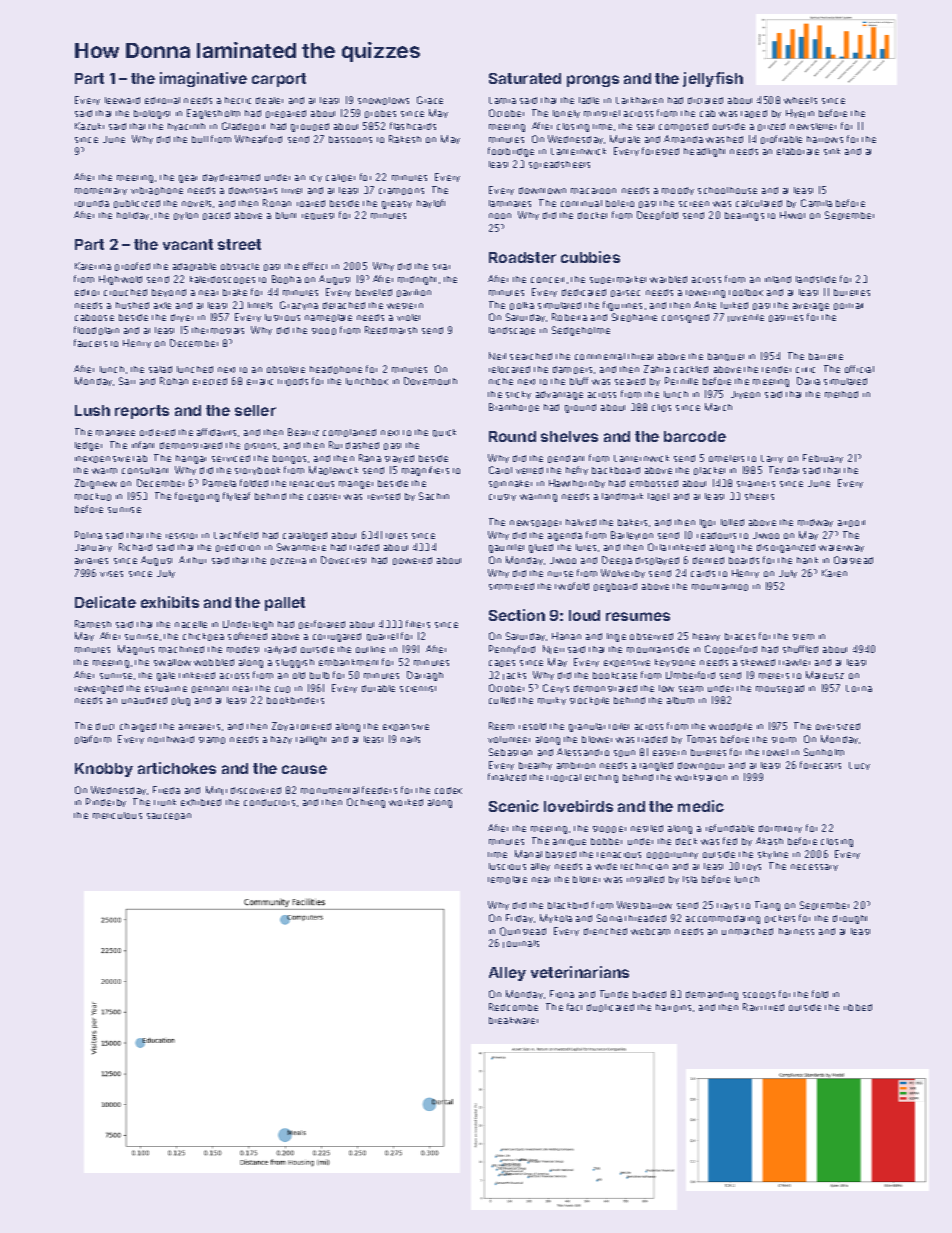 The image size is (952, 1233). I want to click on medic, so click(701, 806).
